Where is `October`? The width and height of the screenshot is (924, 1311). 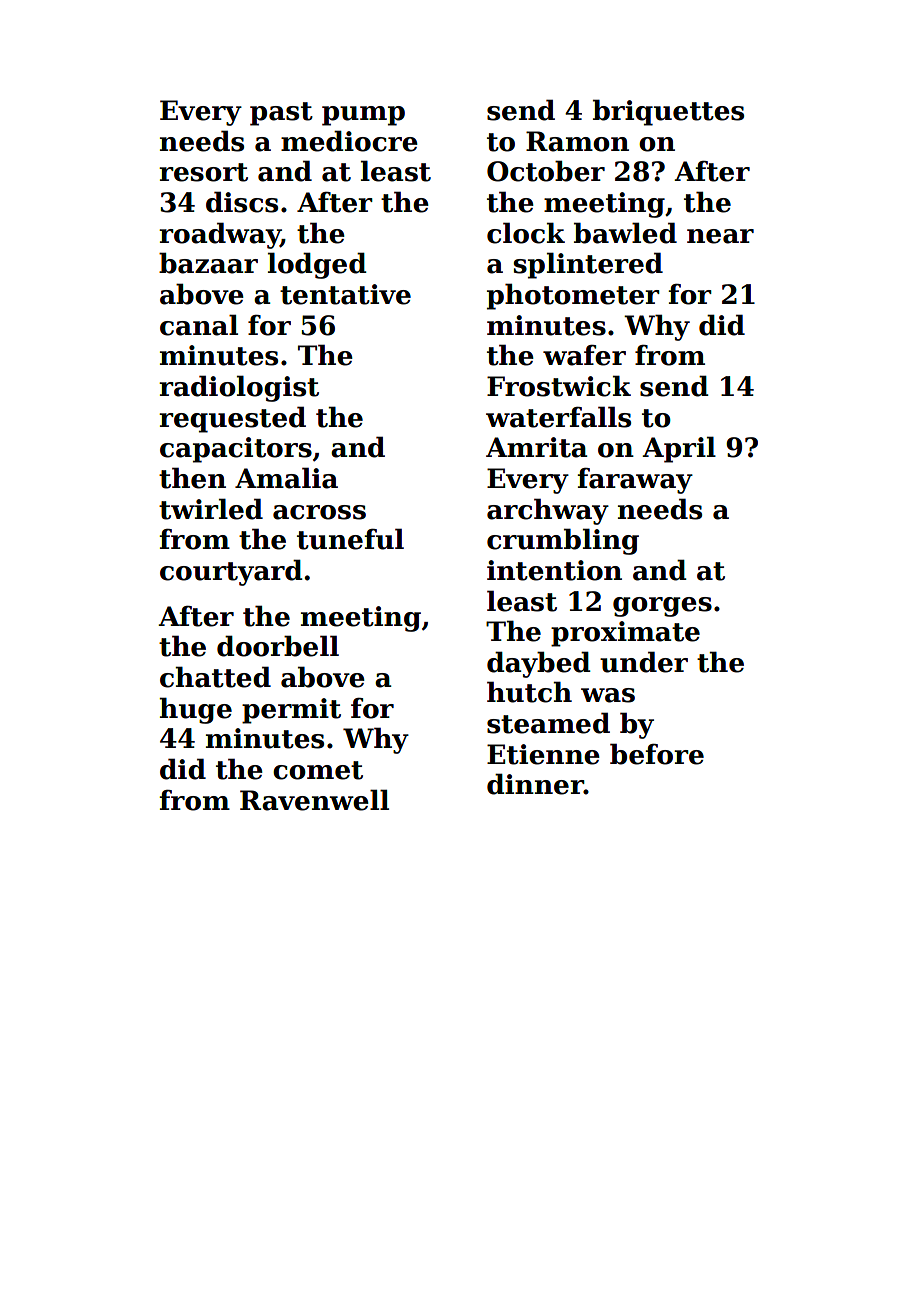
October is located at coordinates (546, 171).
